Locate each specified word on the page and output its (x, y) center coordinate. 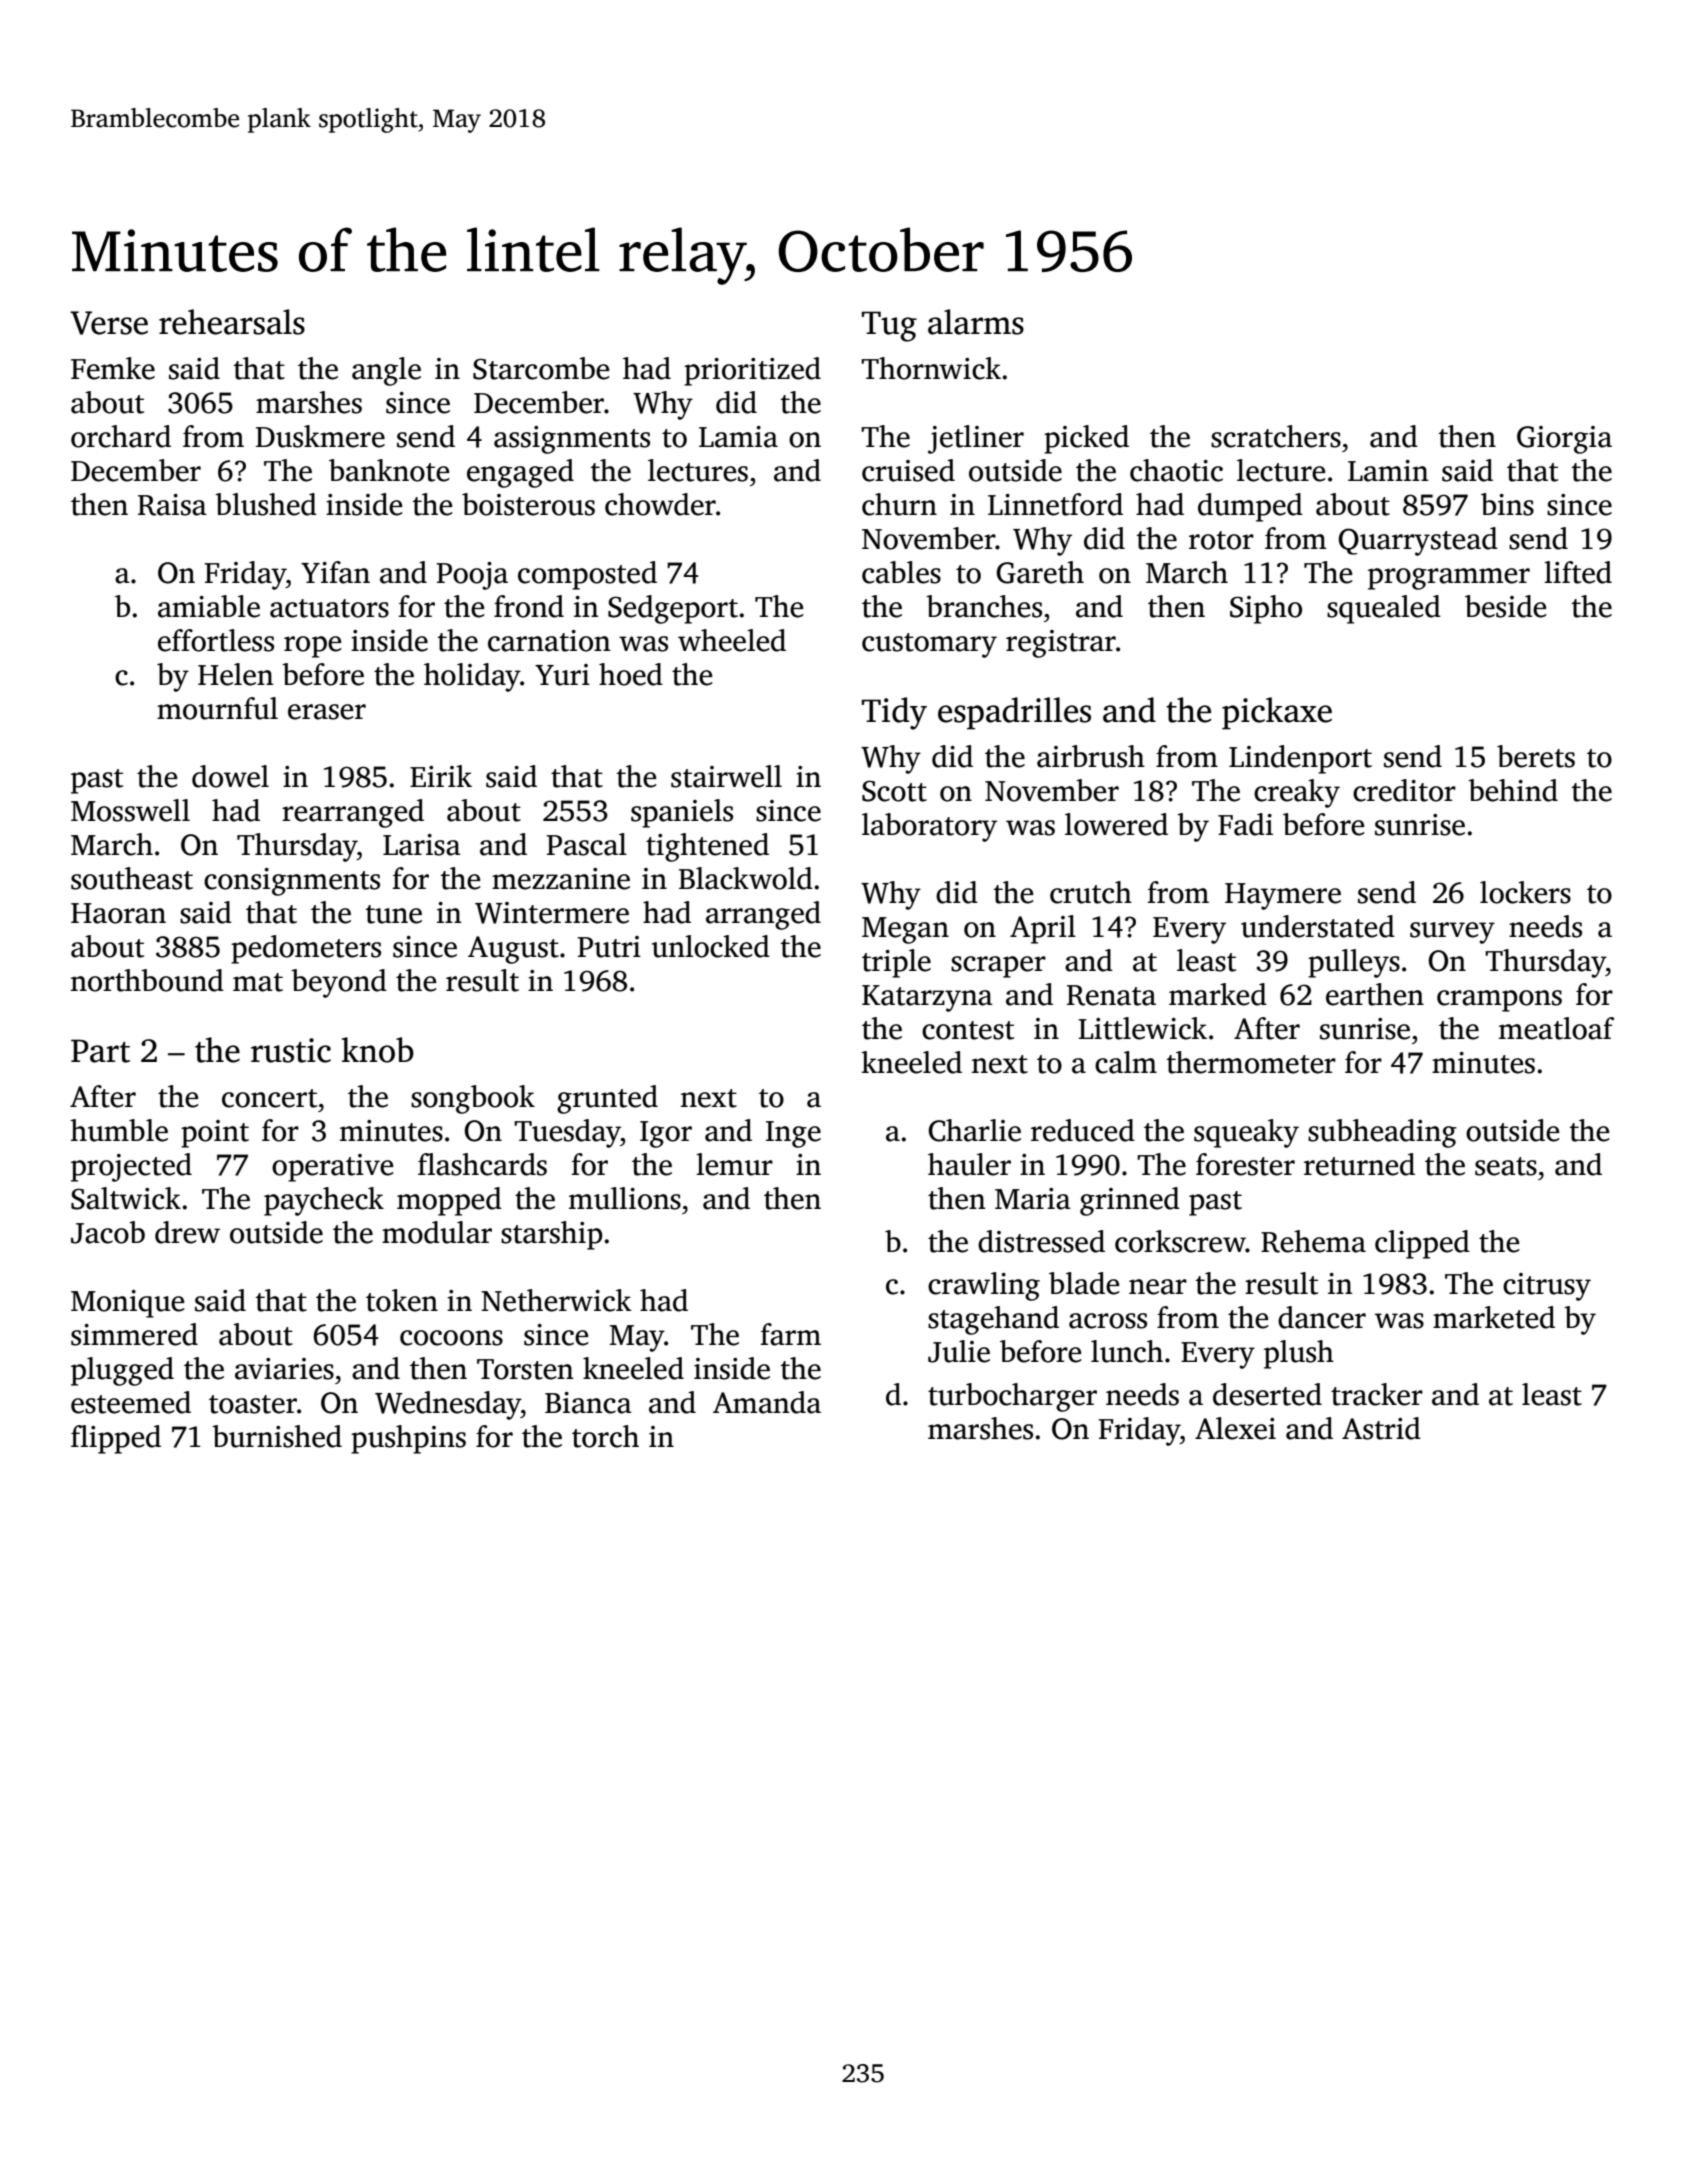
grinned (1130, 1201)
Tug (889, 326)
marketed (1494, 1317)
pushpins (408, 1439)
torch (605, 1436)
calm (1126, 1062)
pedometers (306, 949)
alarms (976, 322)
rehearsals (232, 322)
